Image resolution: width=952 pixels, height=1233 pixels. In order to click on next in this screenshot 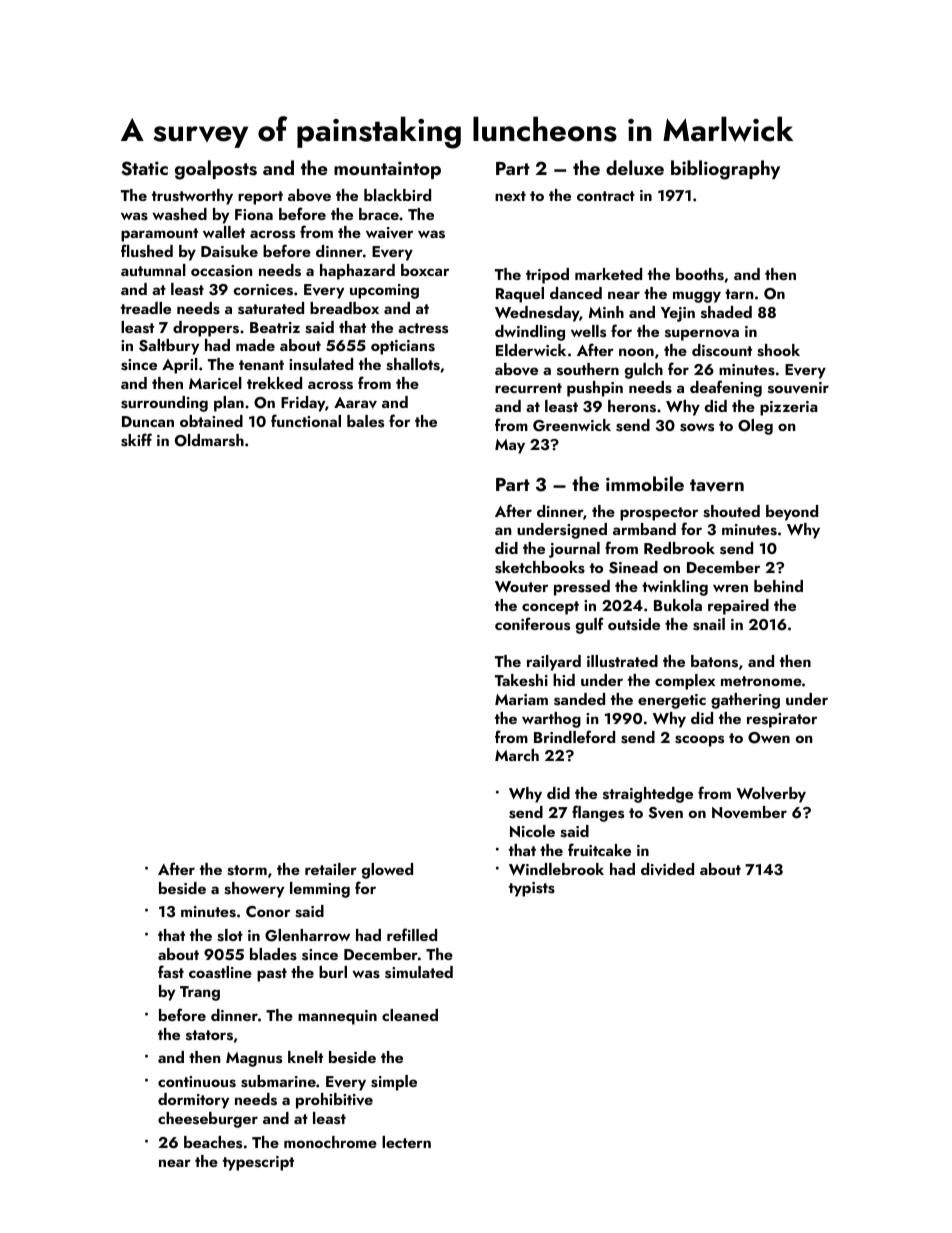, I will do `click(510, 196)`.
